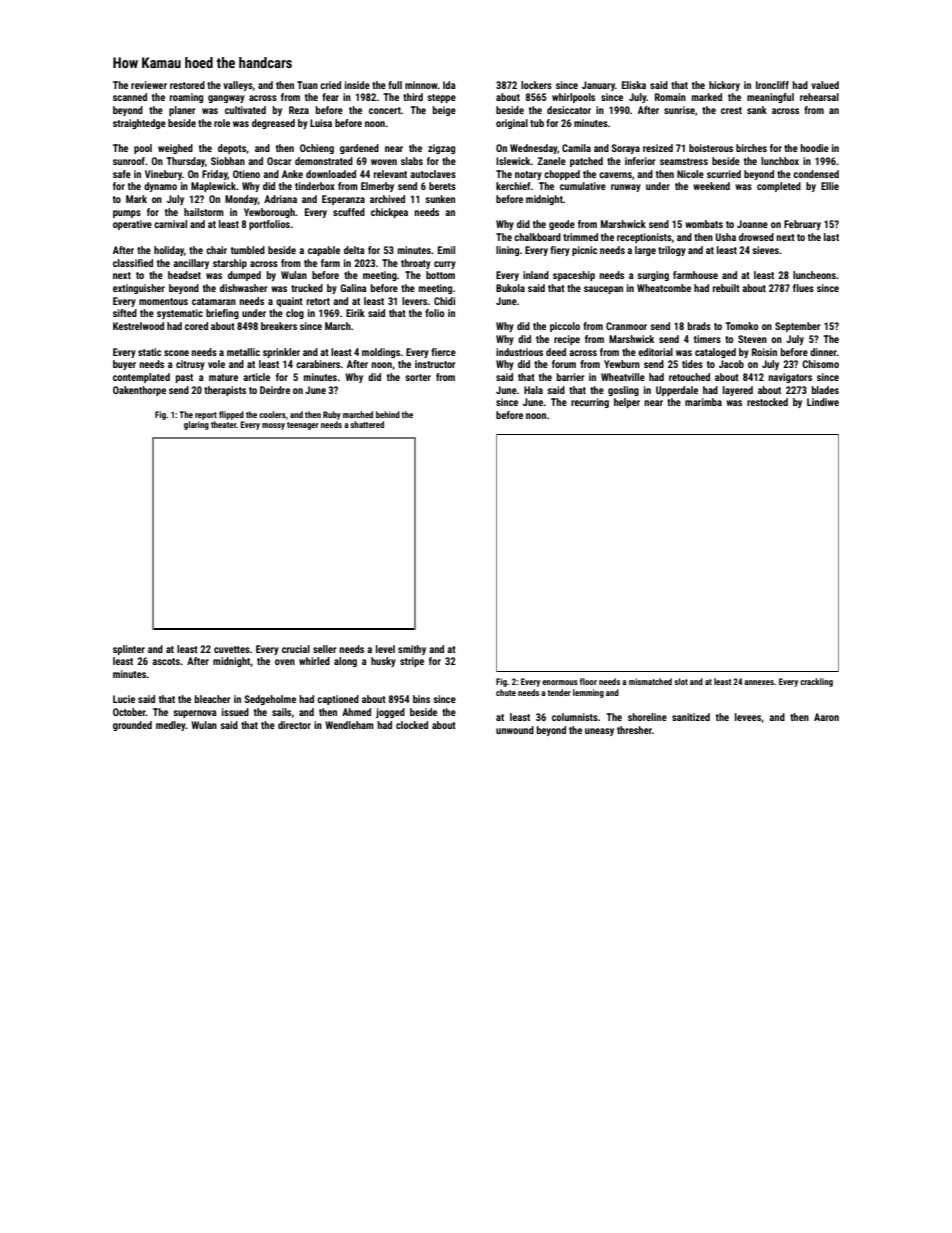 The width and height of the screenshot is (952, 1233). Describe the element at coordinates (359, 149) in the screenshot. I see `gardened` at that location.
